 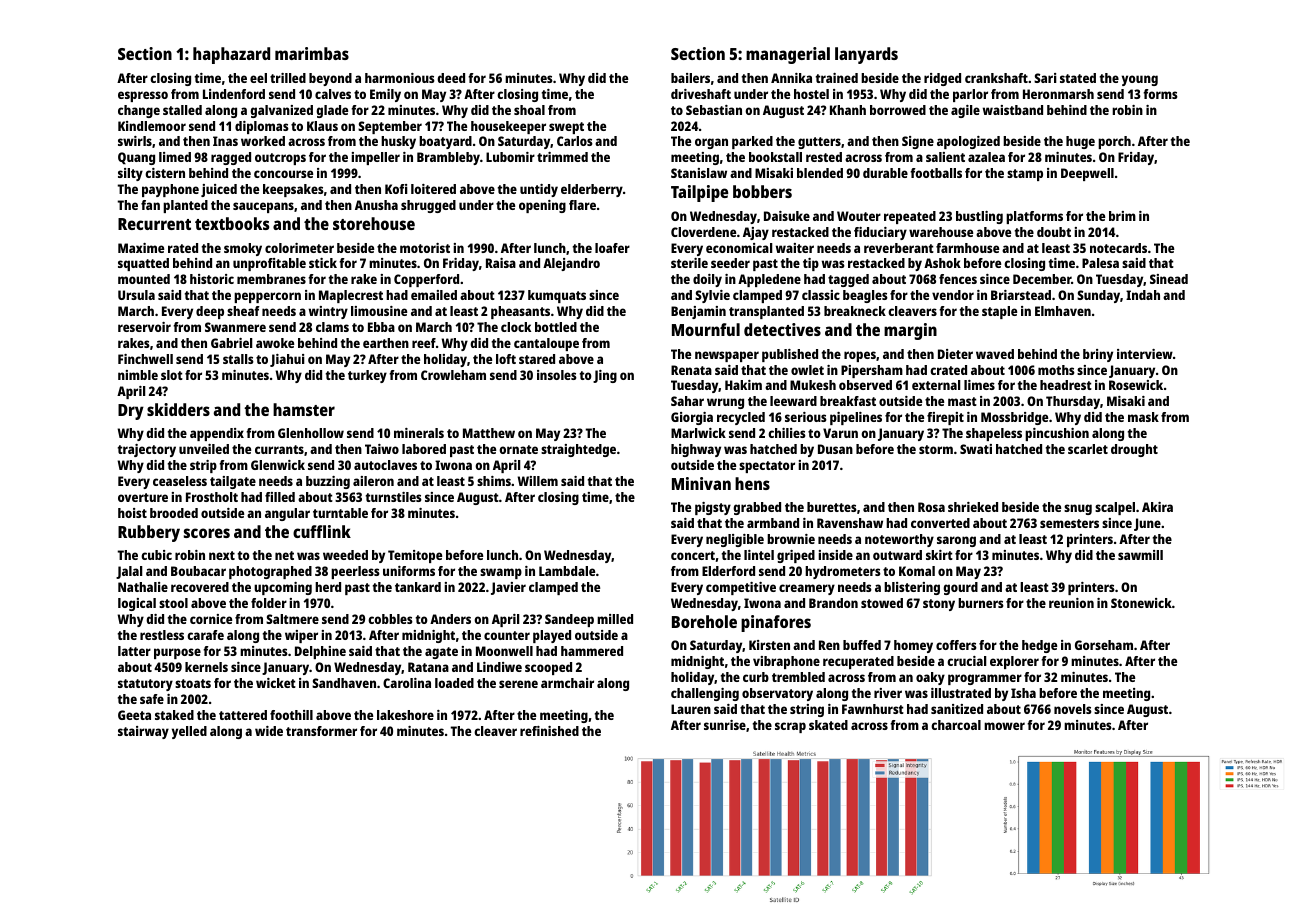 I want to click on husky, so click(x=398, y=142).
